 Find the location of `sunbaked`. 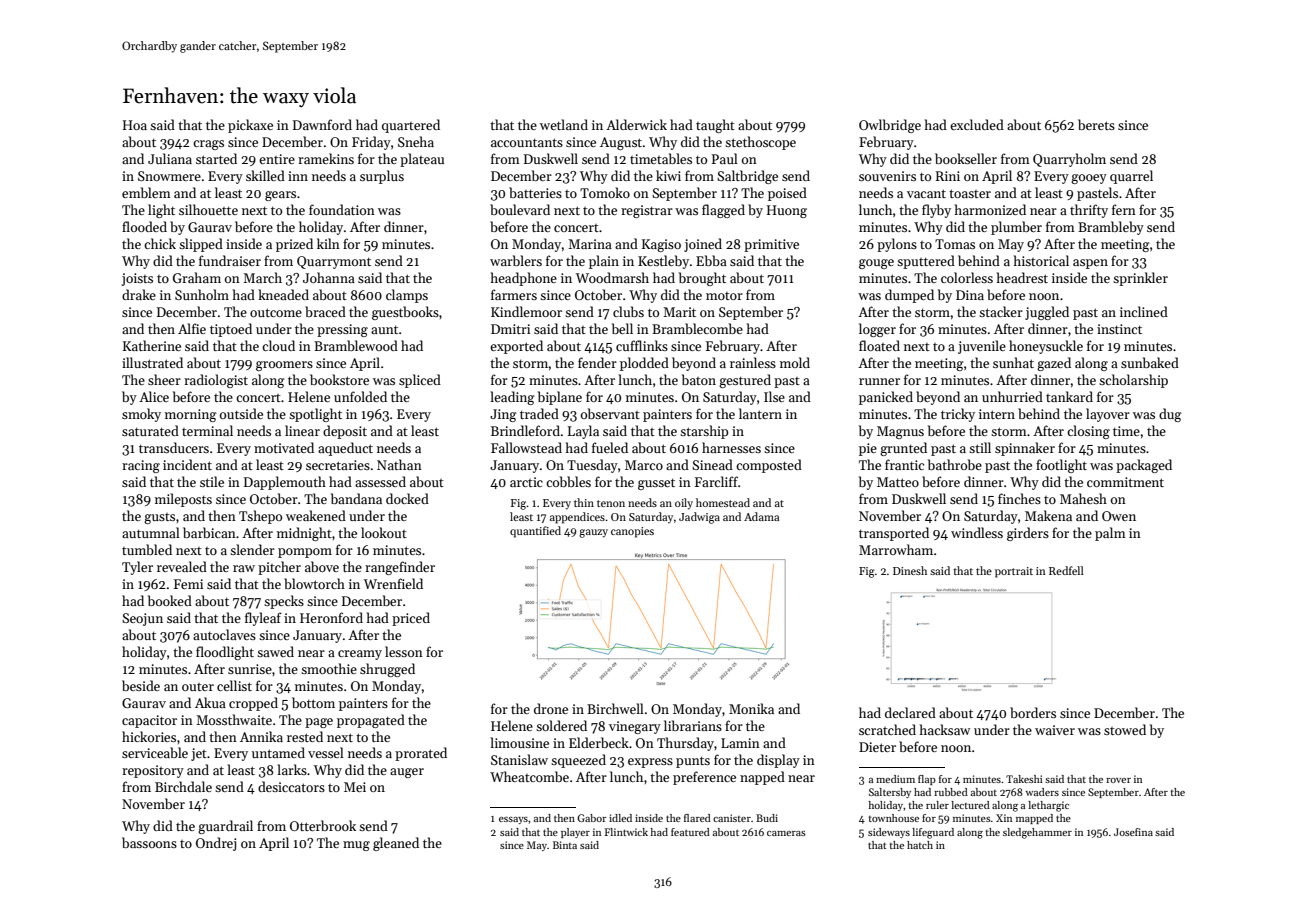

sunbaked is located at coordinates (1150, 362).
